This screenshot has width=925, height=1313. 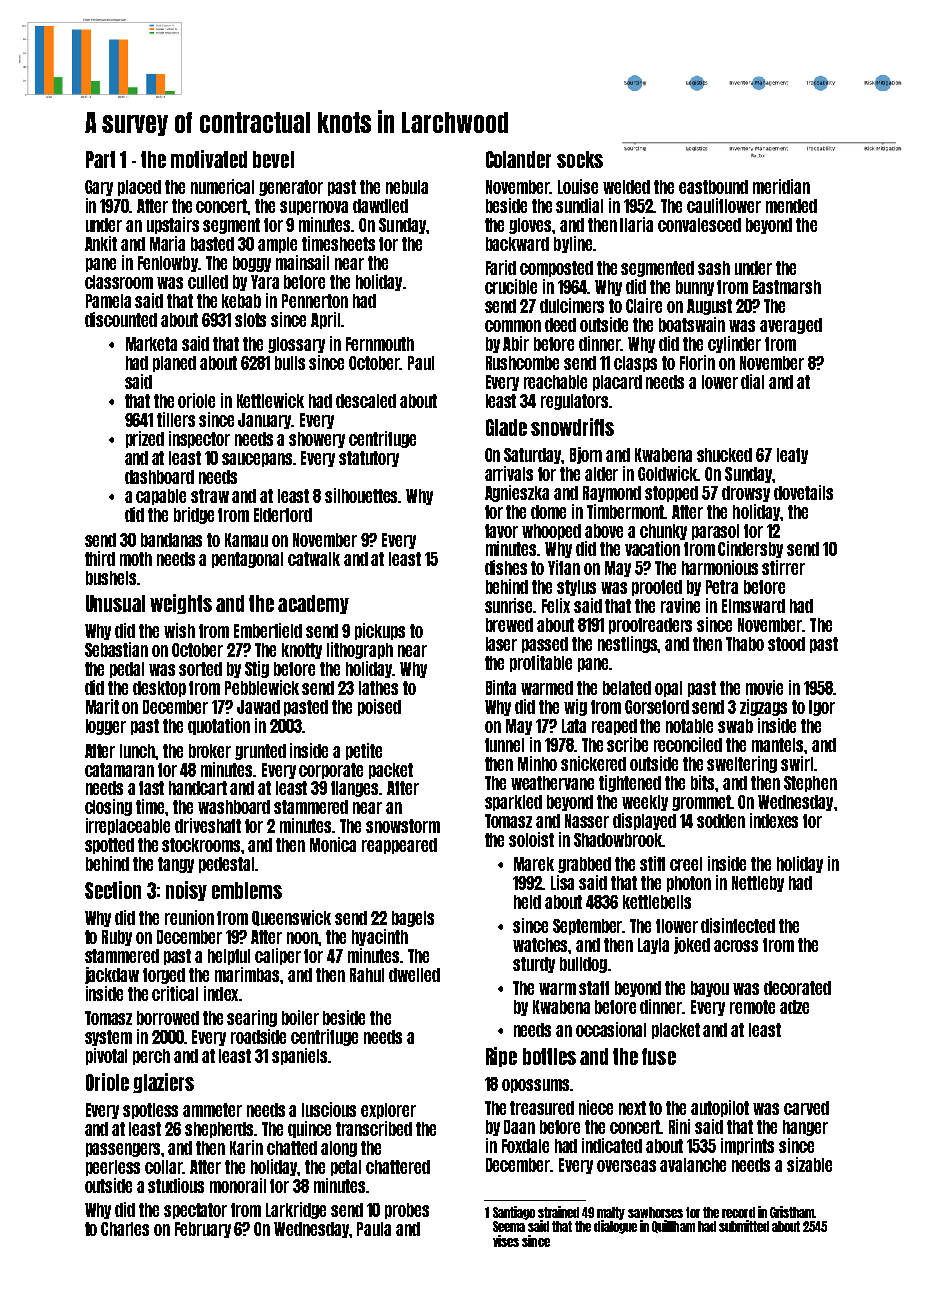 I want to click on Nettleby, so click(x=758, y=884).
